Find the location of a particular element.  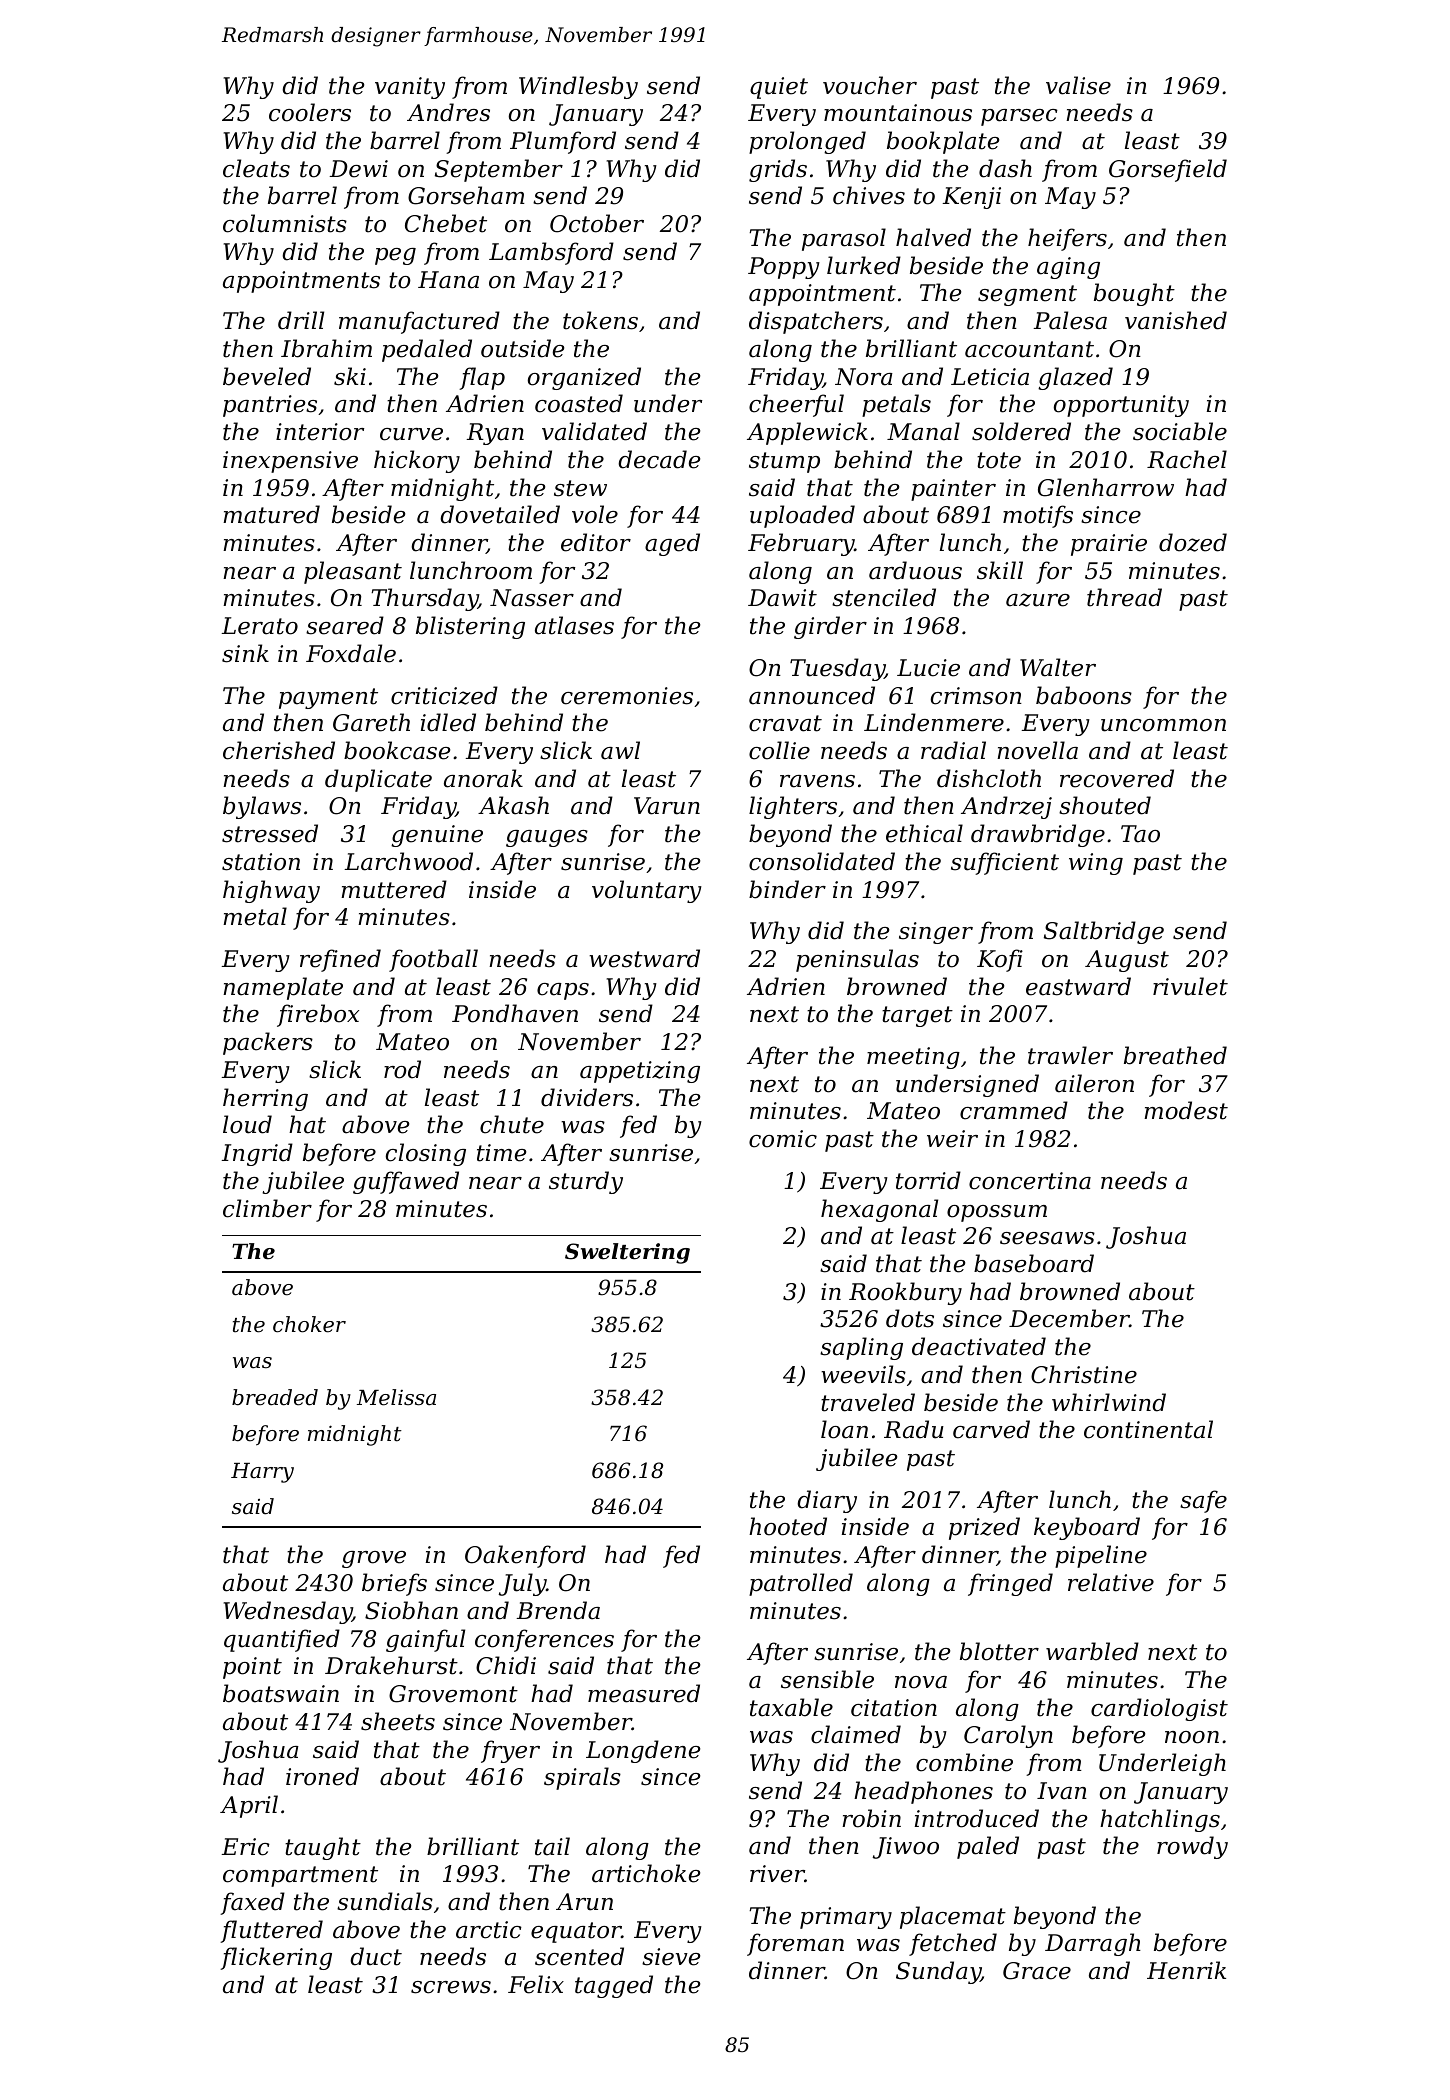

continental is located at coordinates (1148, 1429).
